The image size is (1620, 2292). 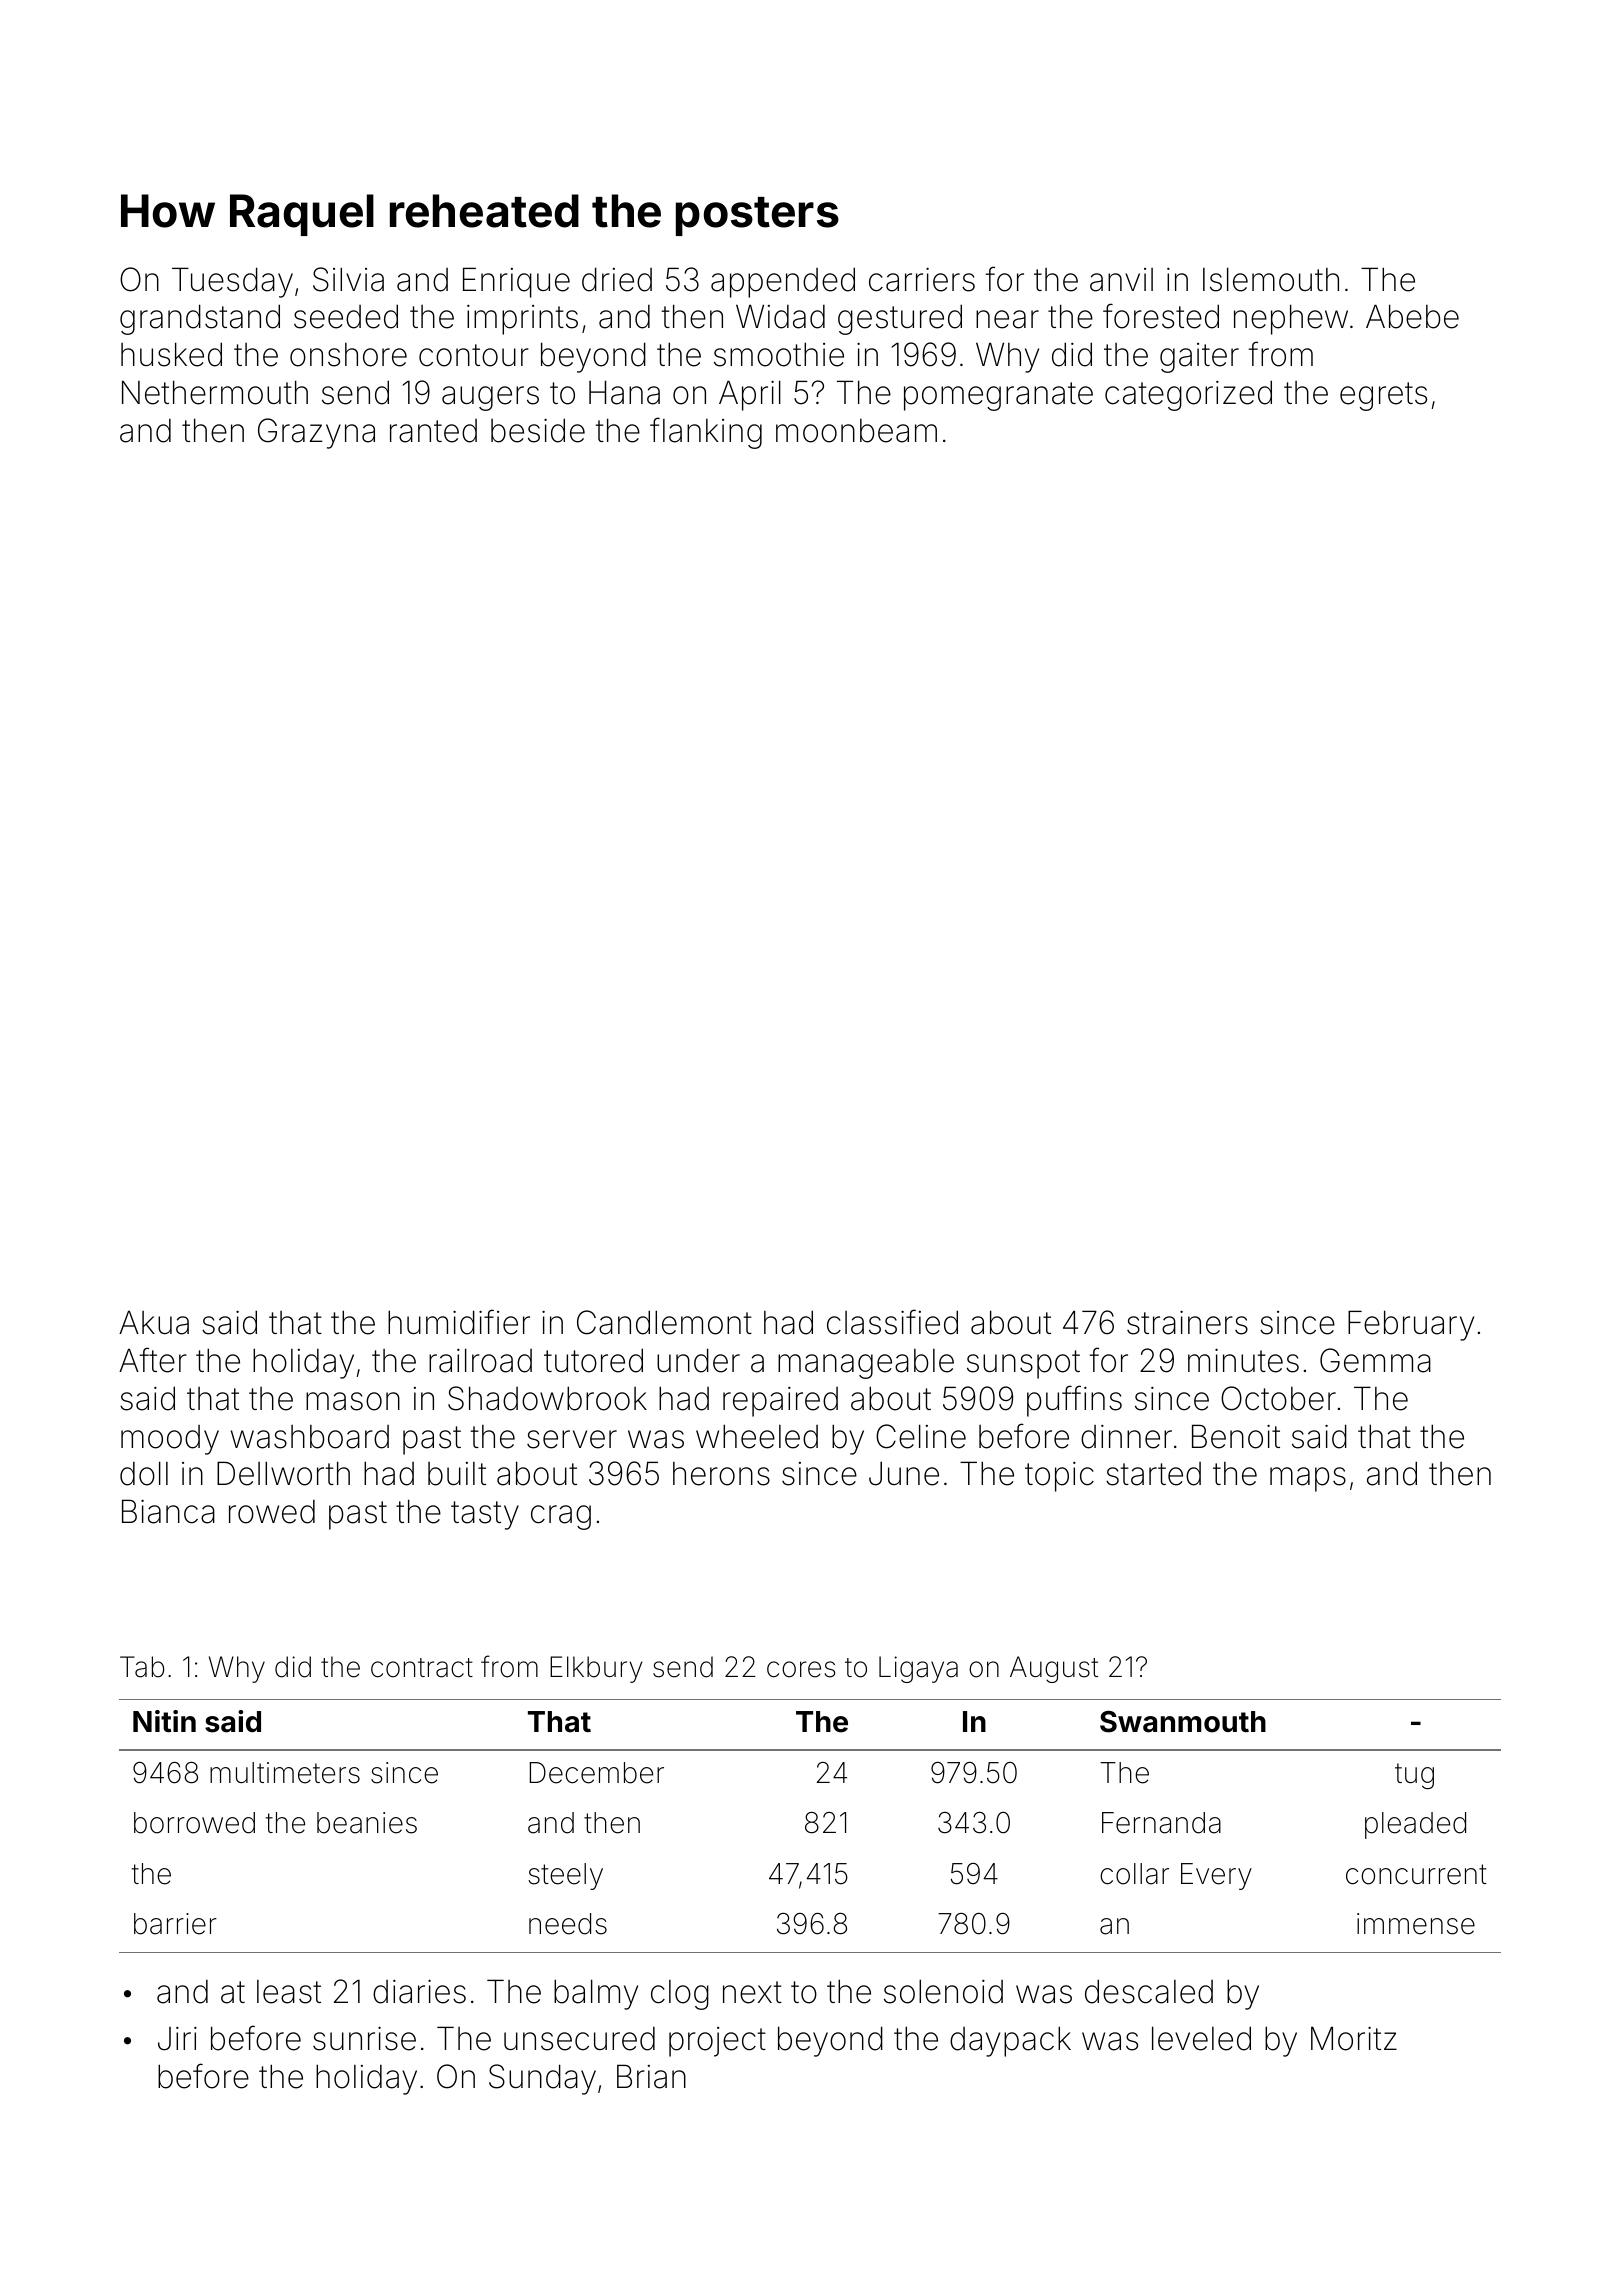 What do you see at coordinates (1383, 396) in the document?
I see `egrets` at bounding box center [1383, 396].
